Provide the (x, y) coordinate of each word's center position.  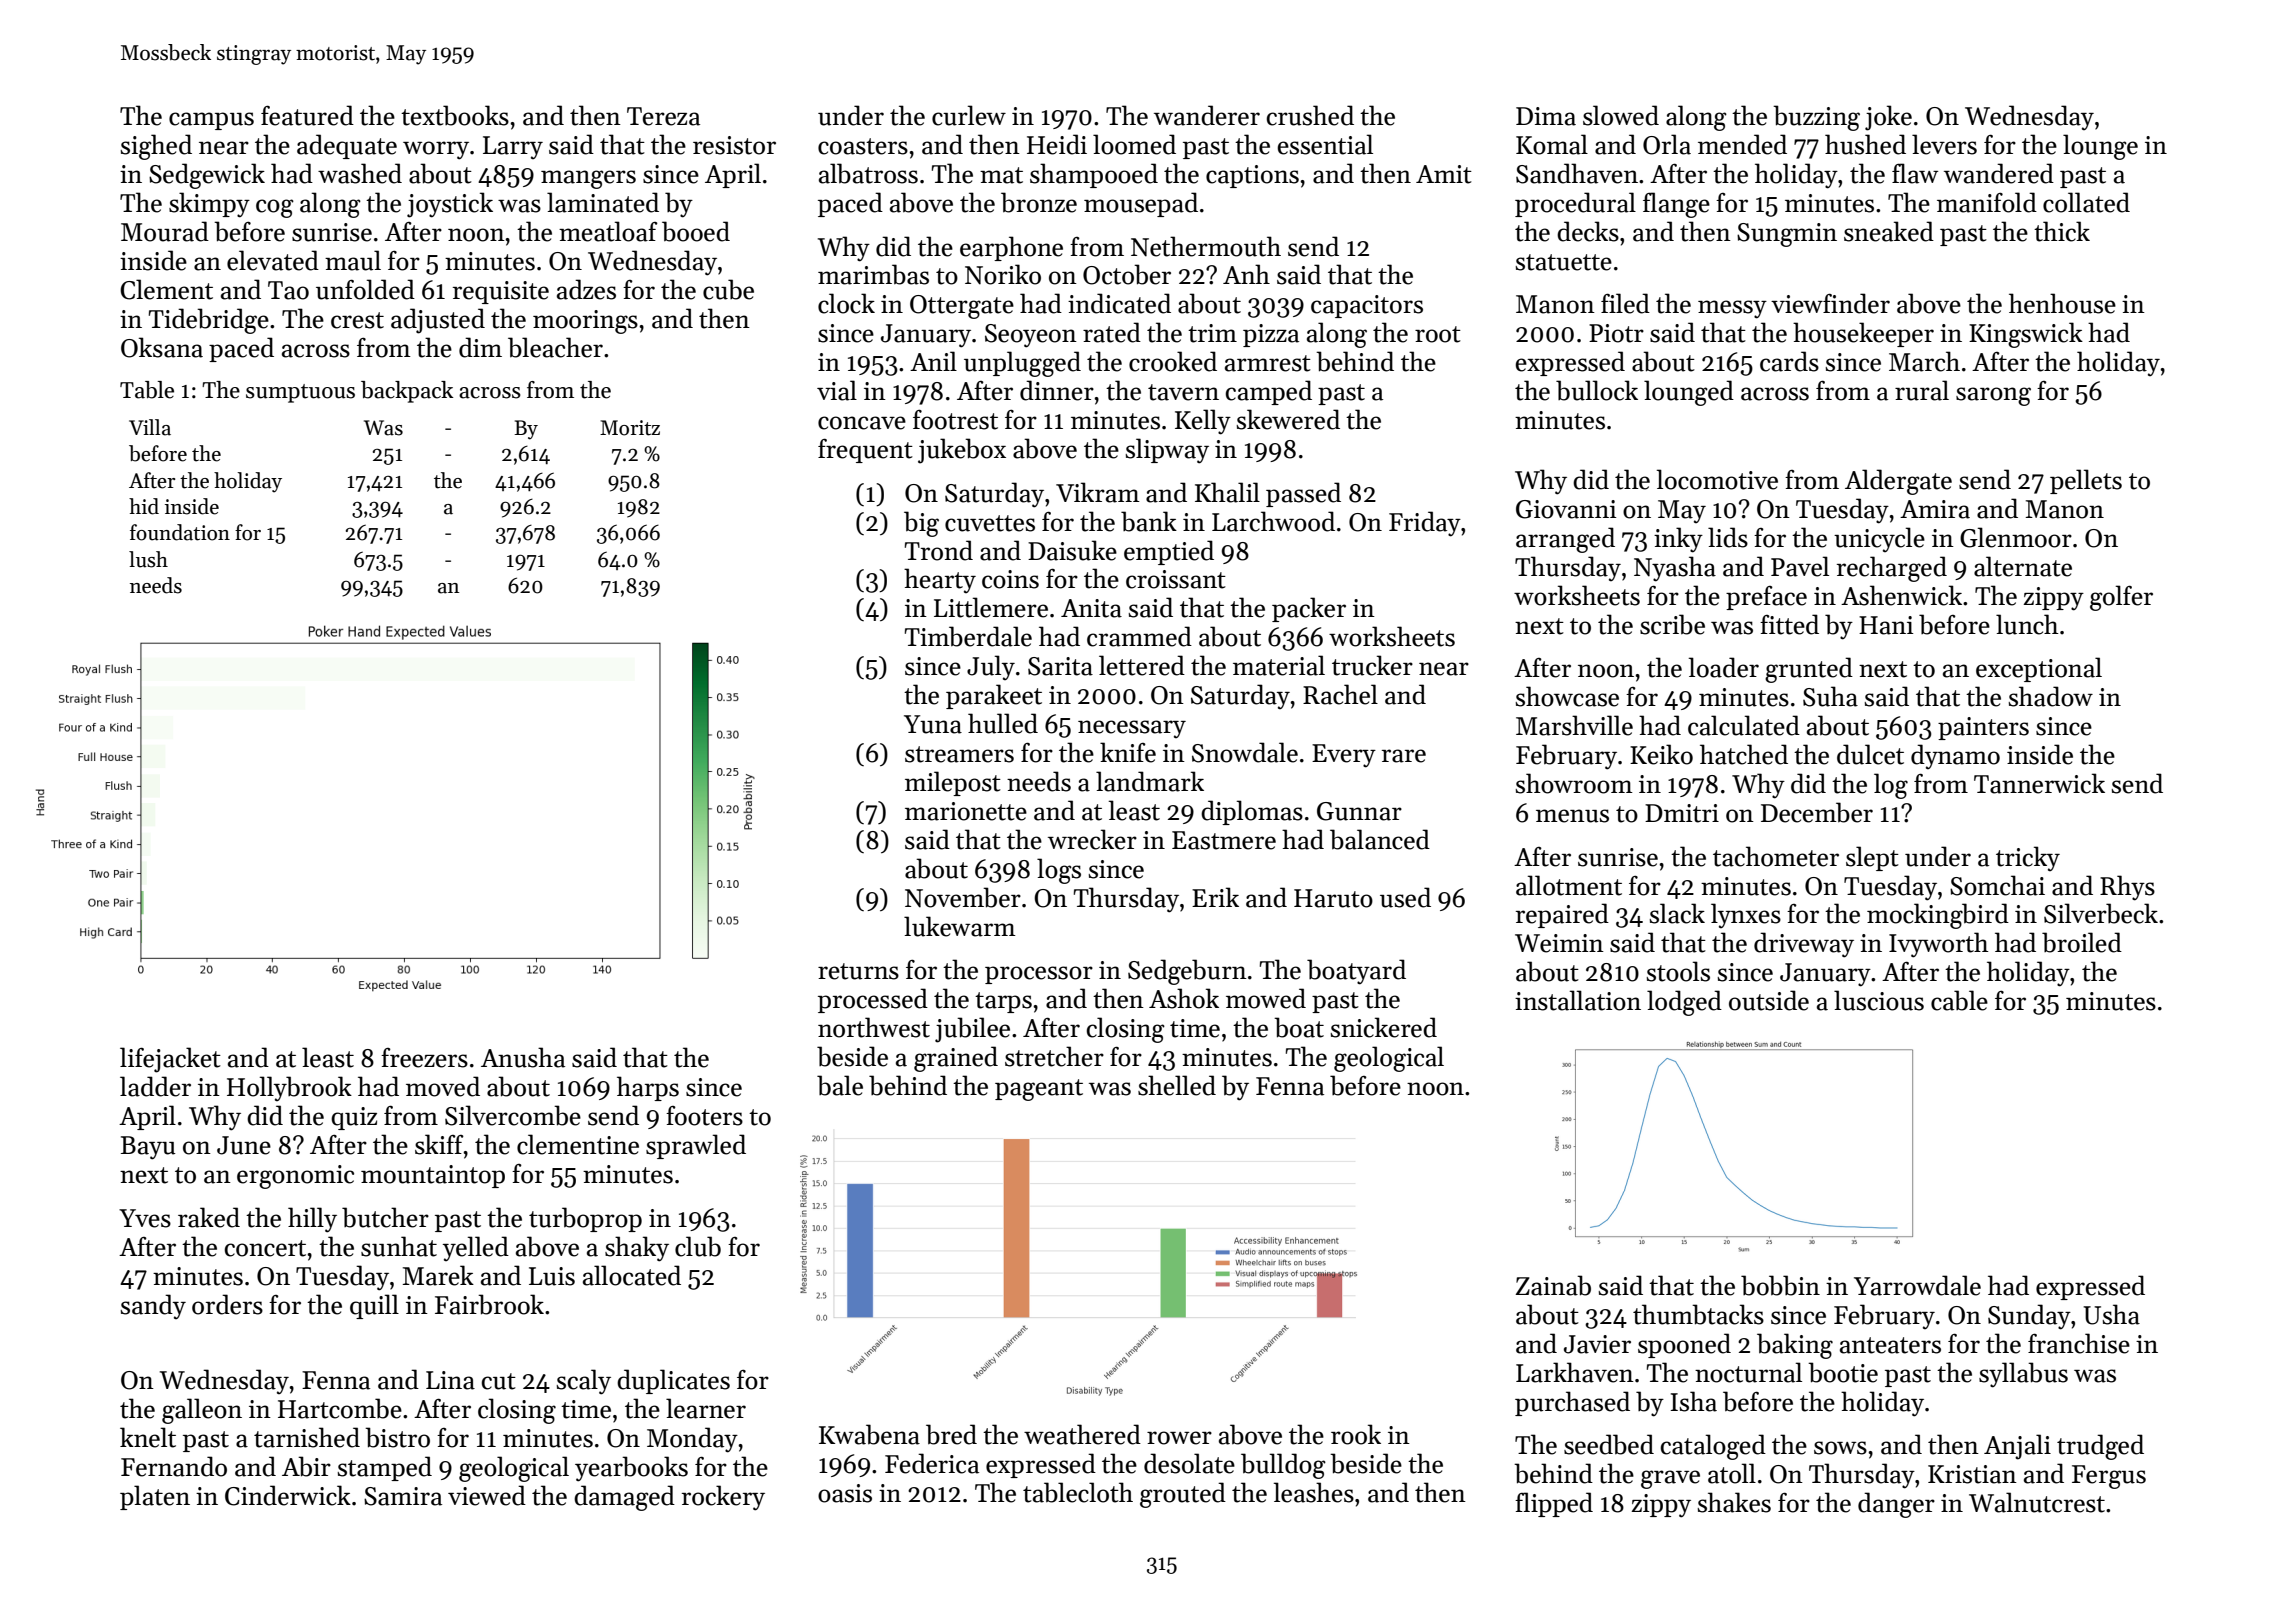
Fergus (2109, 1477)
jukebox (962, 451)
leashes (1314, 1492)
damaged (624, 1498)
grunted (1809, 670)
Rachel (1340, 694)
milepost (953, 783)
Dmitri (1682, 813)
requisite (501, 292)
